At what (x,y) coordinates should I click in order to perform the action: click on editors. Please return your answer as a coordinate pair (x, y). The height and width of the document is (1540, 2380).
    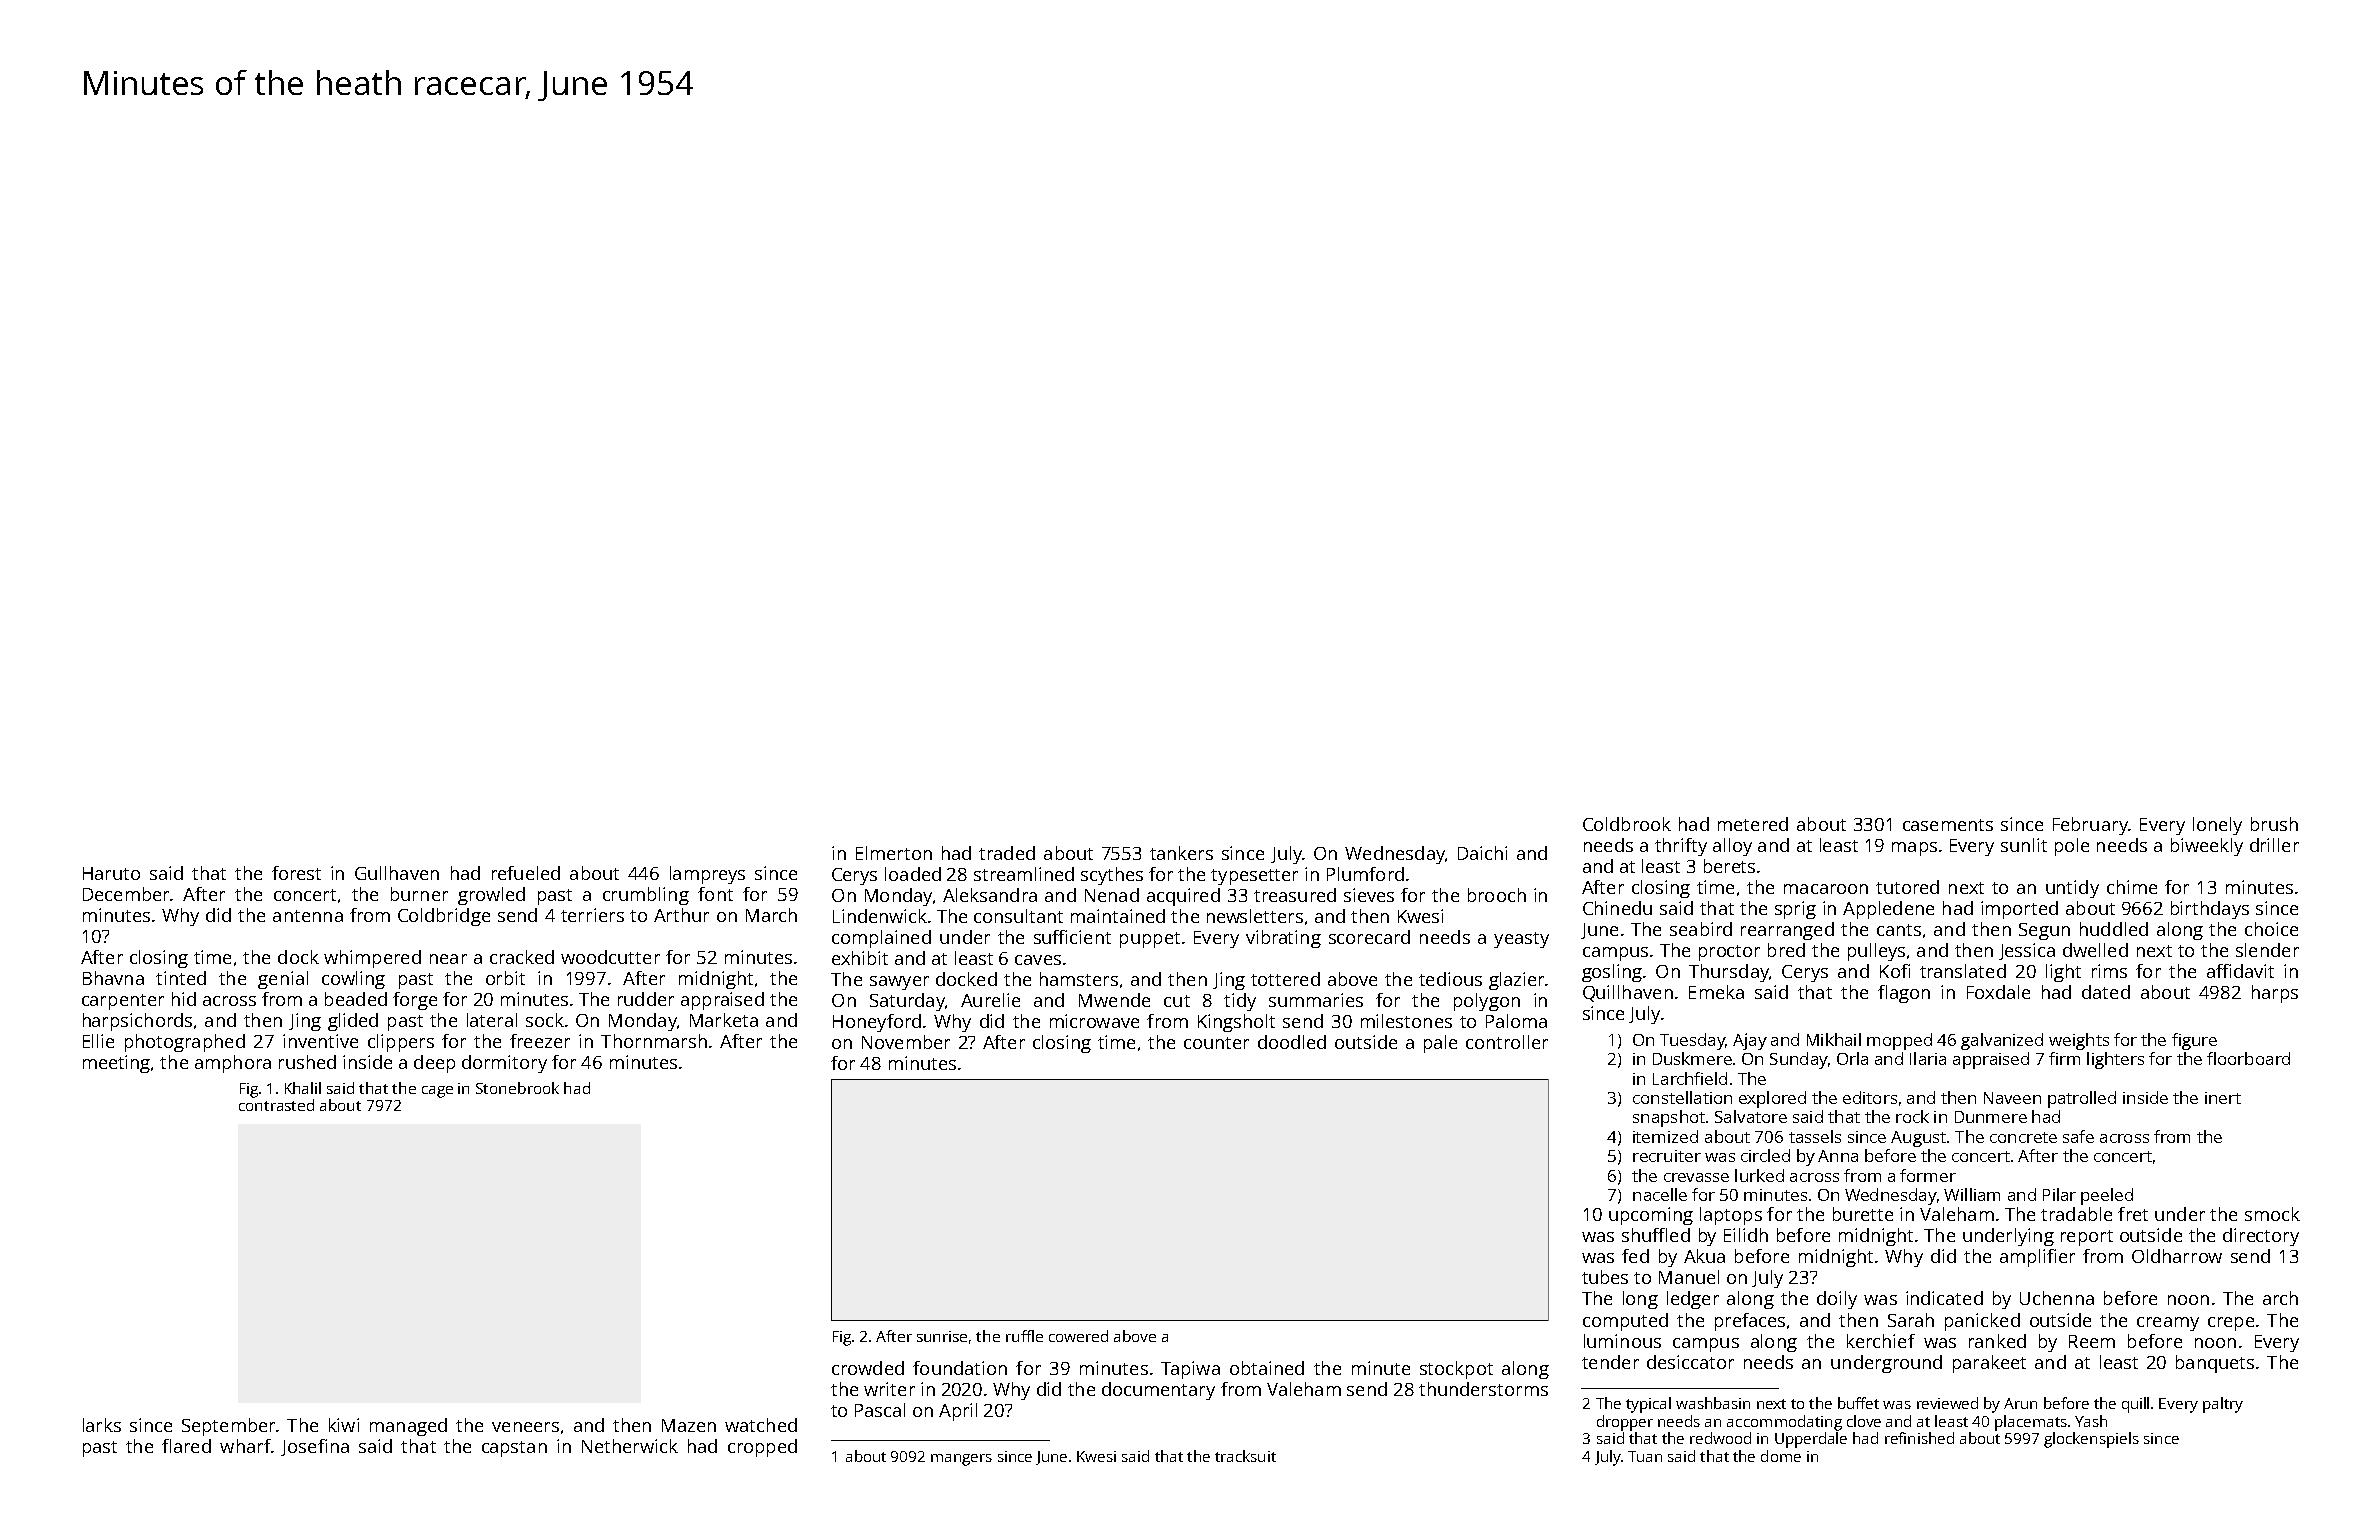
    Looking at the image, I should click on (1870, 1097).
